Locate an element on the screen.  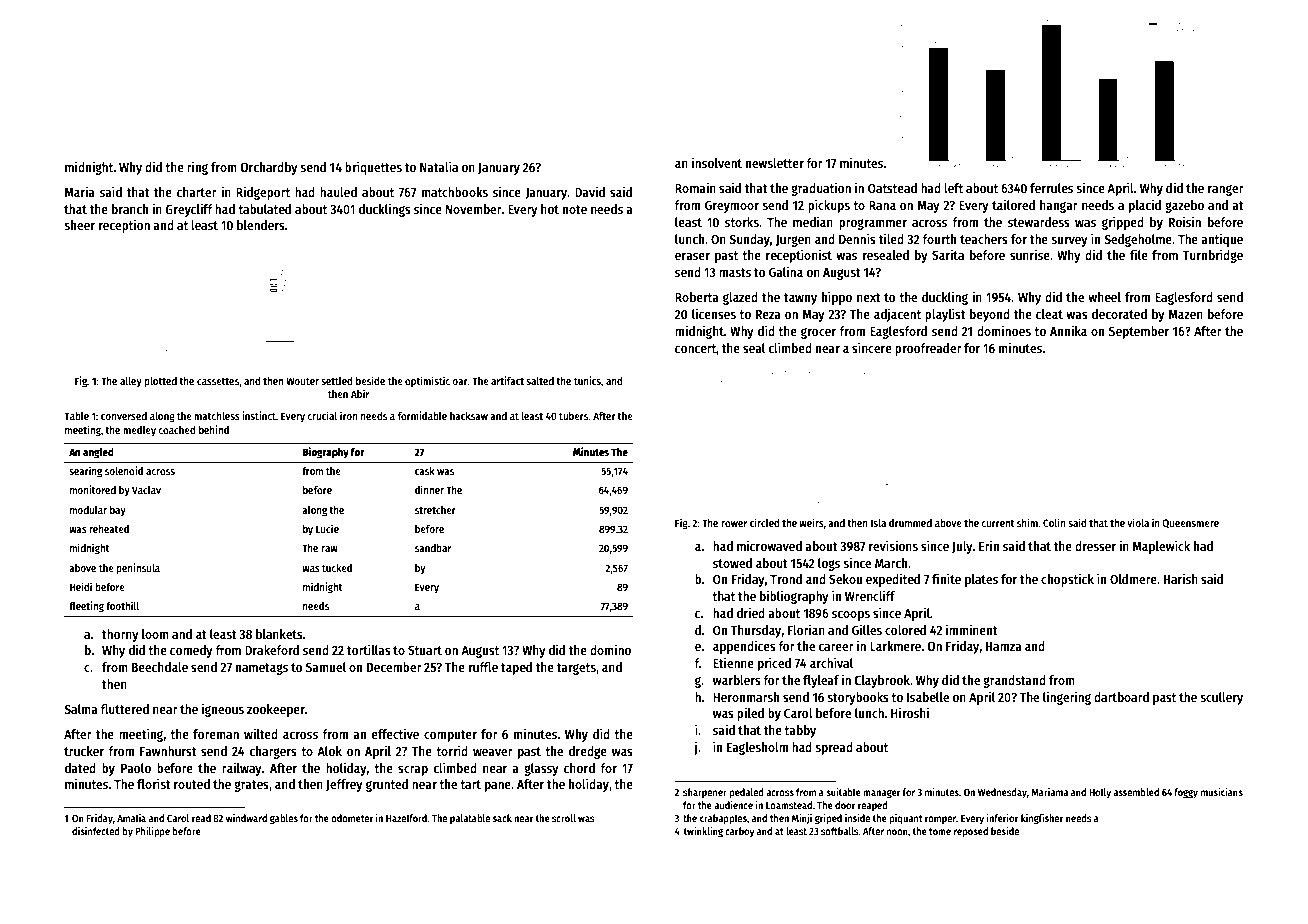
noon is located at coordinates (897, 832).
